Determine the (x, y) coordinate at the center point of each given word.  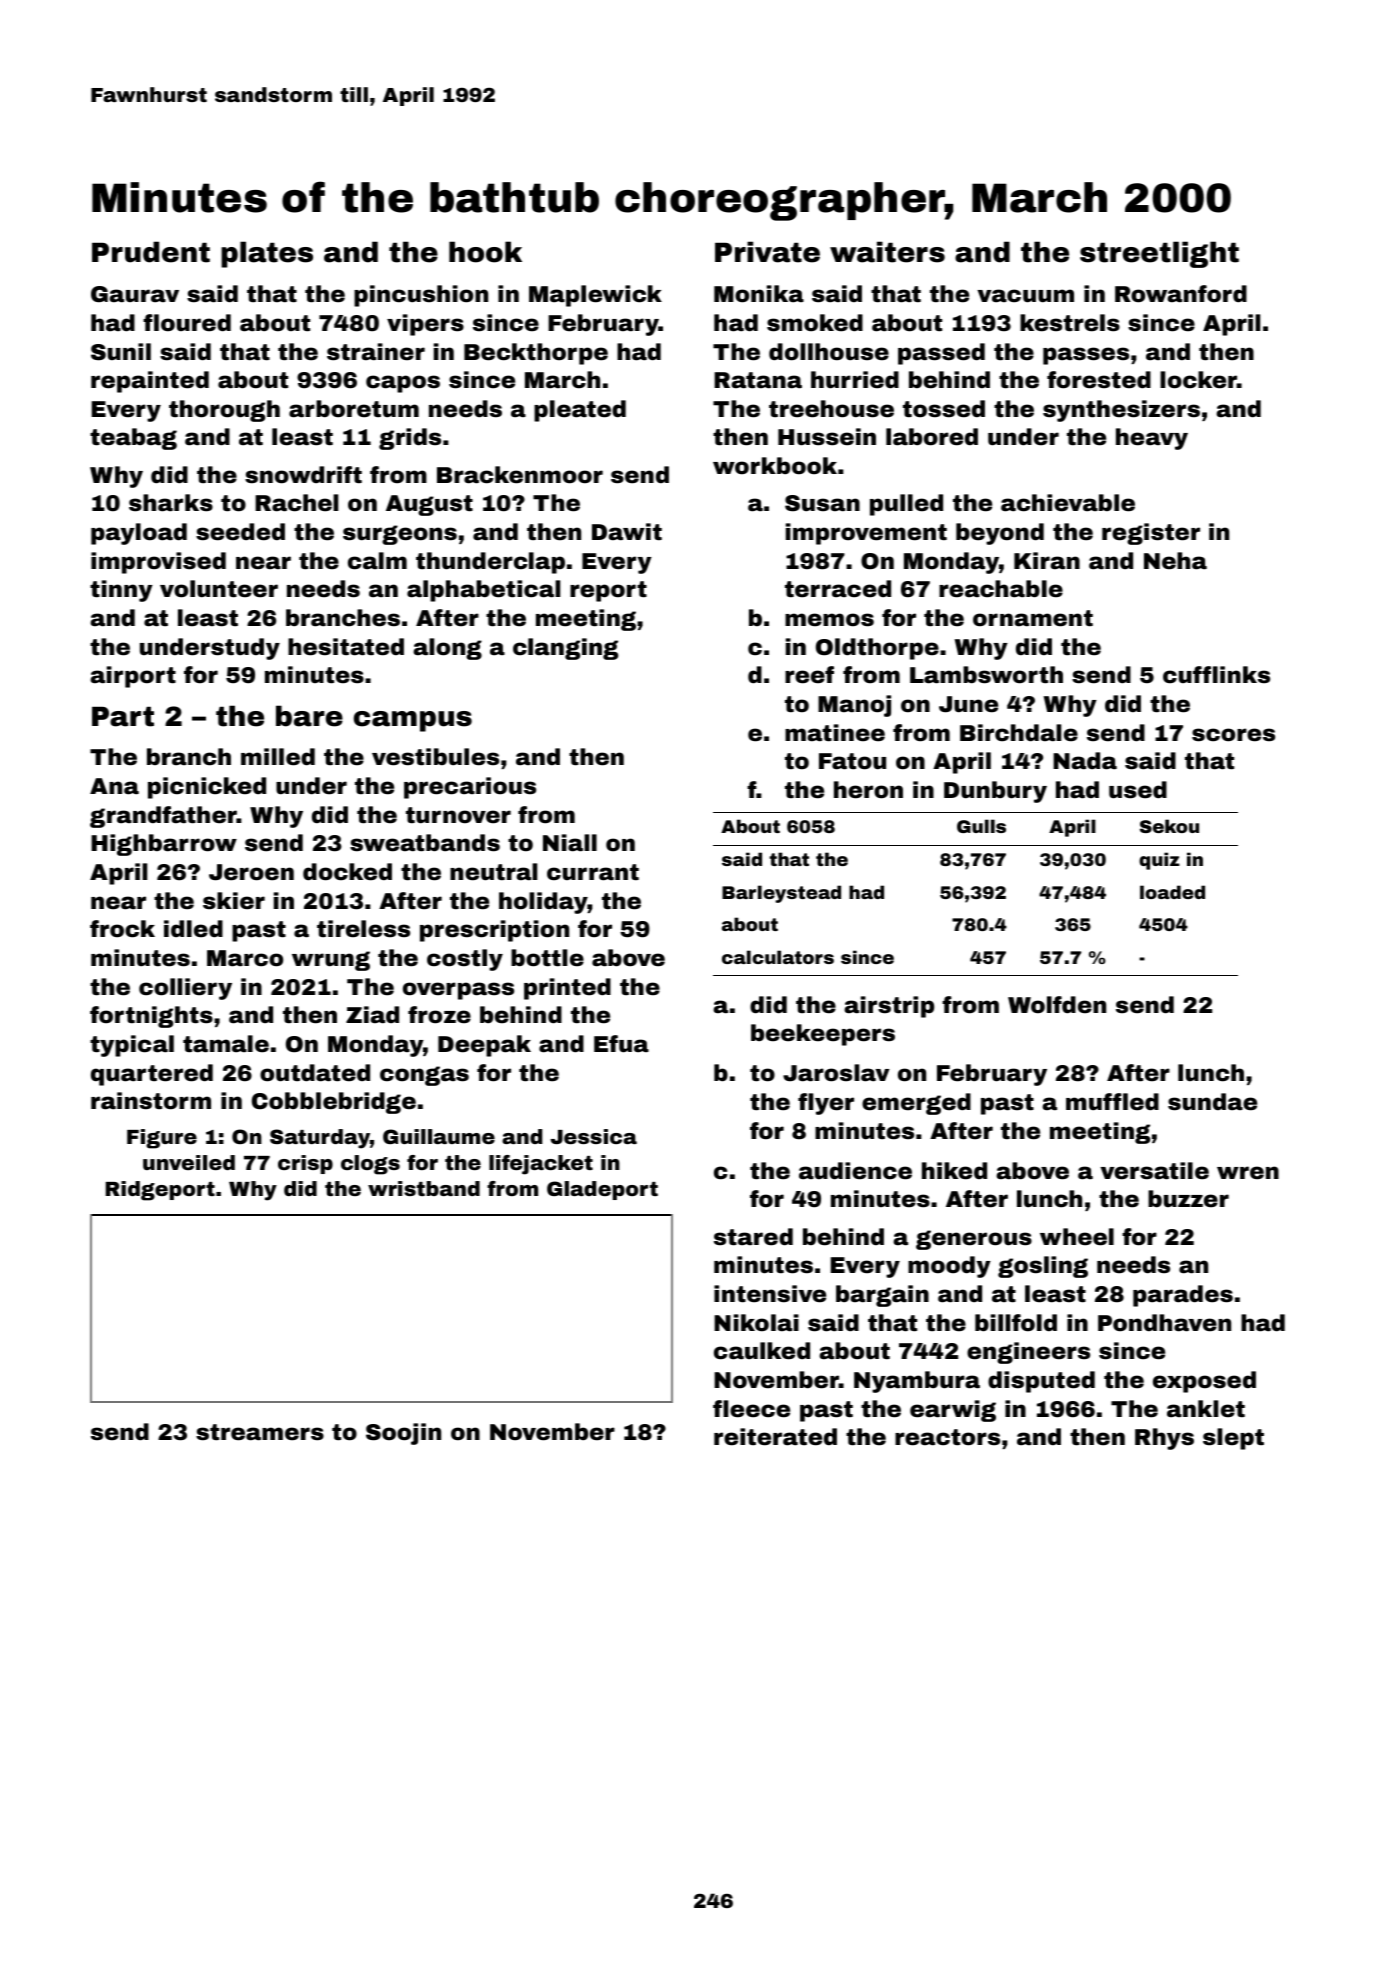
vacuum (1025, 296)
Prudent (151, 252)
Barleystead (781, 894)
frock (122, 929)
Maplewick (595, 296)
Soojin (403, 1434)
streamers (260, 1432)
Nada (1085, 761)
